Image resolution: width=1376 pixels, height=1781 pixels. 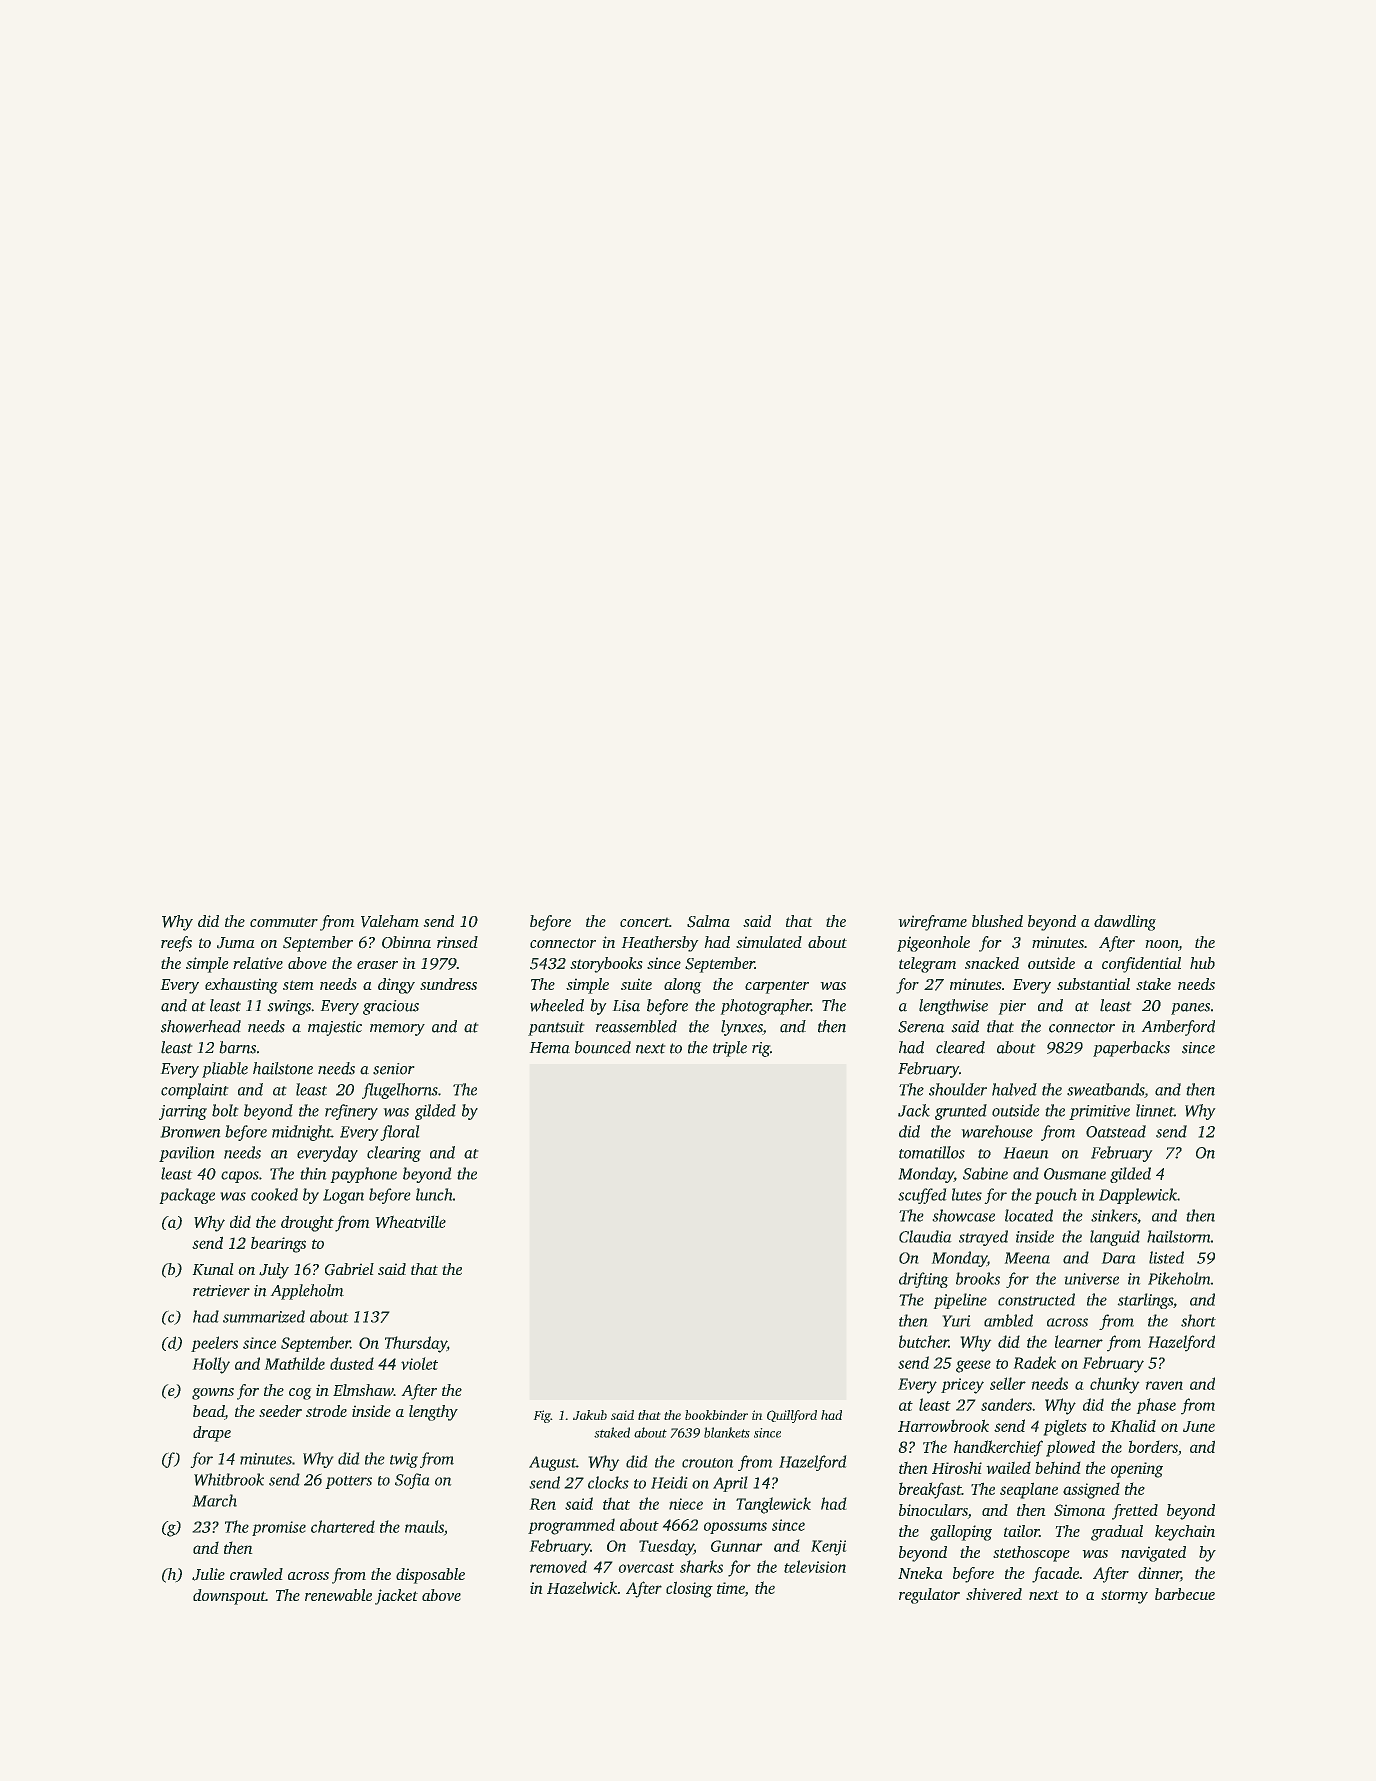 What do you see at coordinates (338, 1595) in the screenshot?
I see `renewable` at bounding box center [338, 1595].
